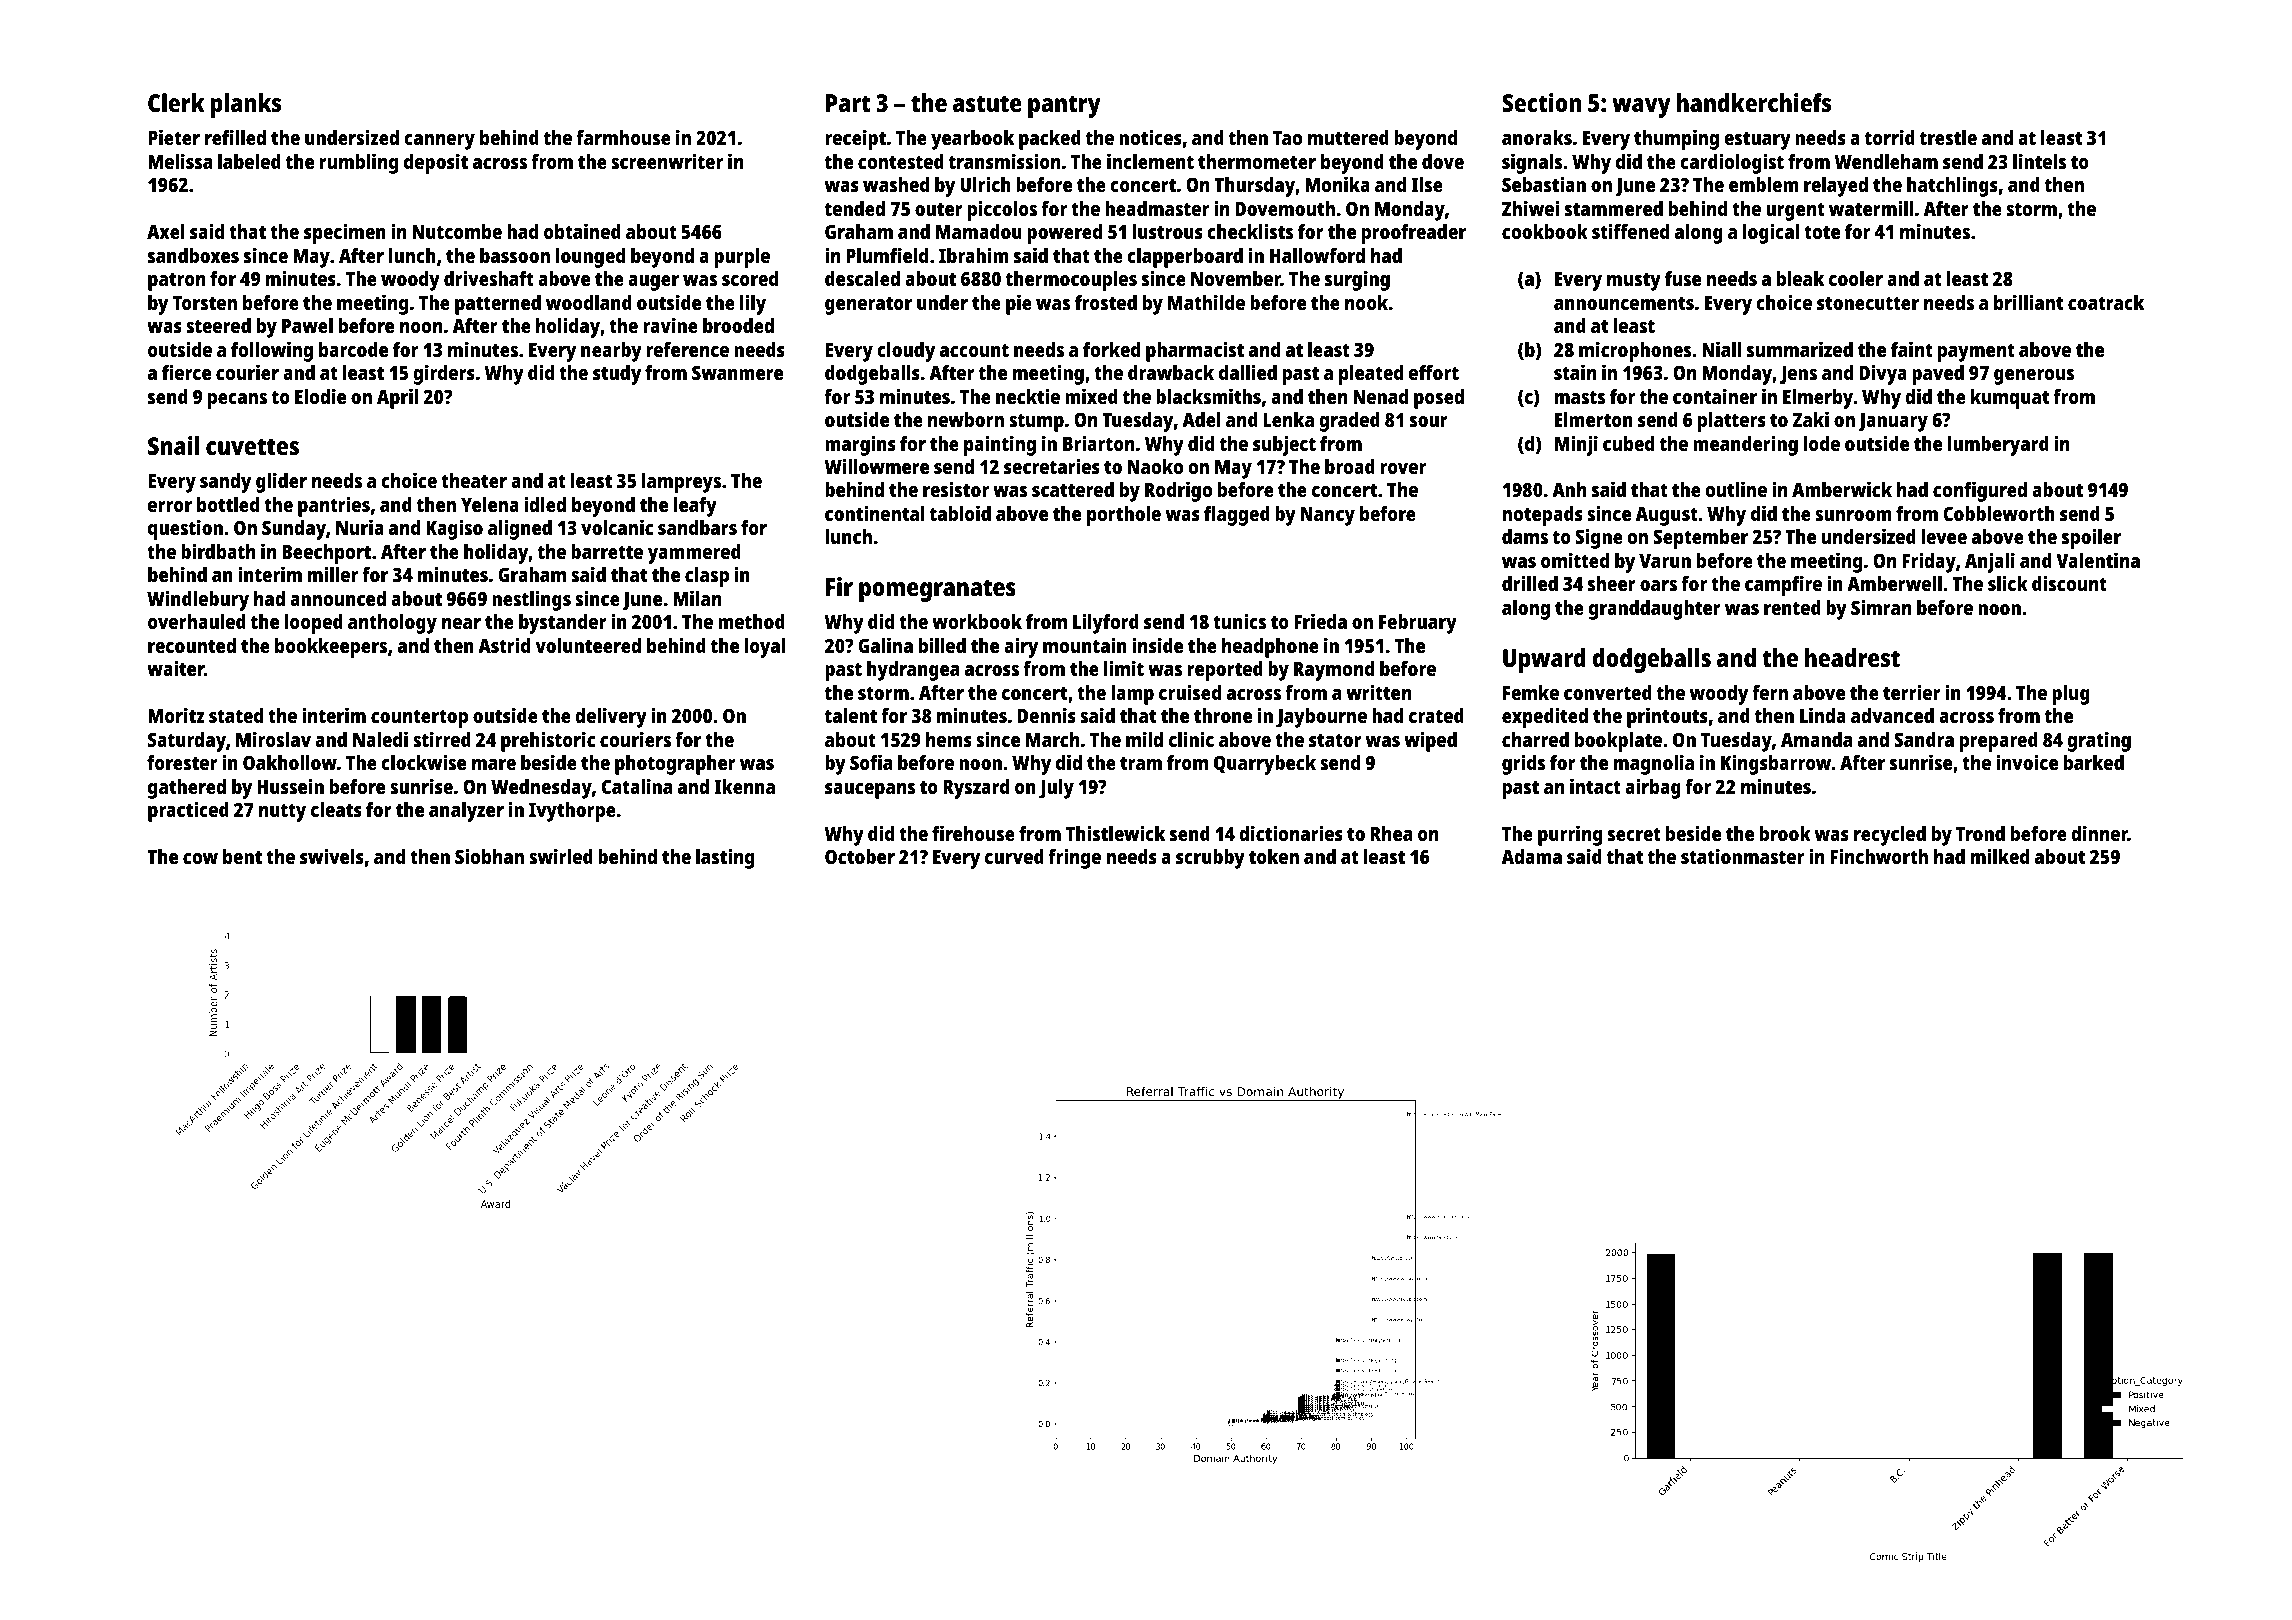  What do you see at coordinates (1948, 137) in the screenshot?
I see `trestle` at bounding box center [1948, 137].
